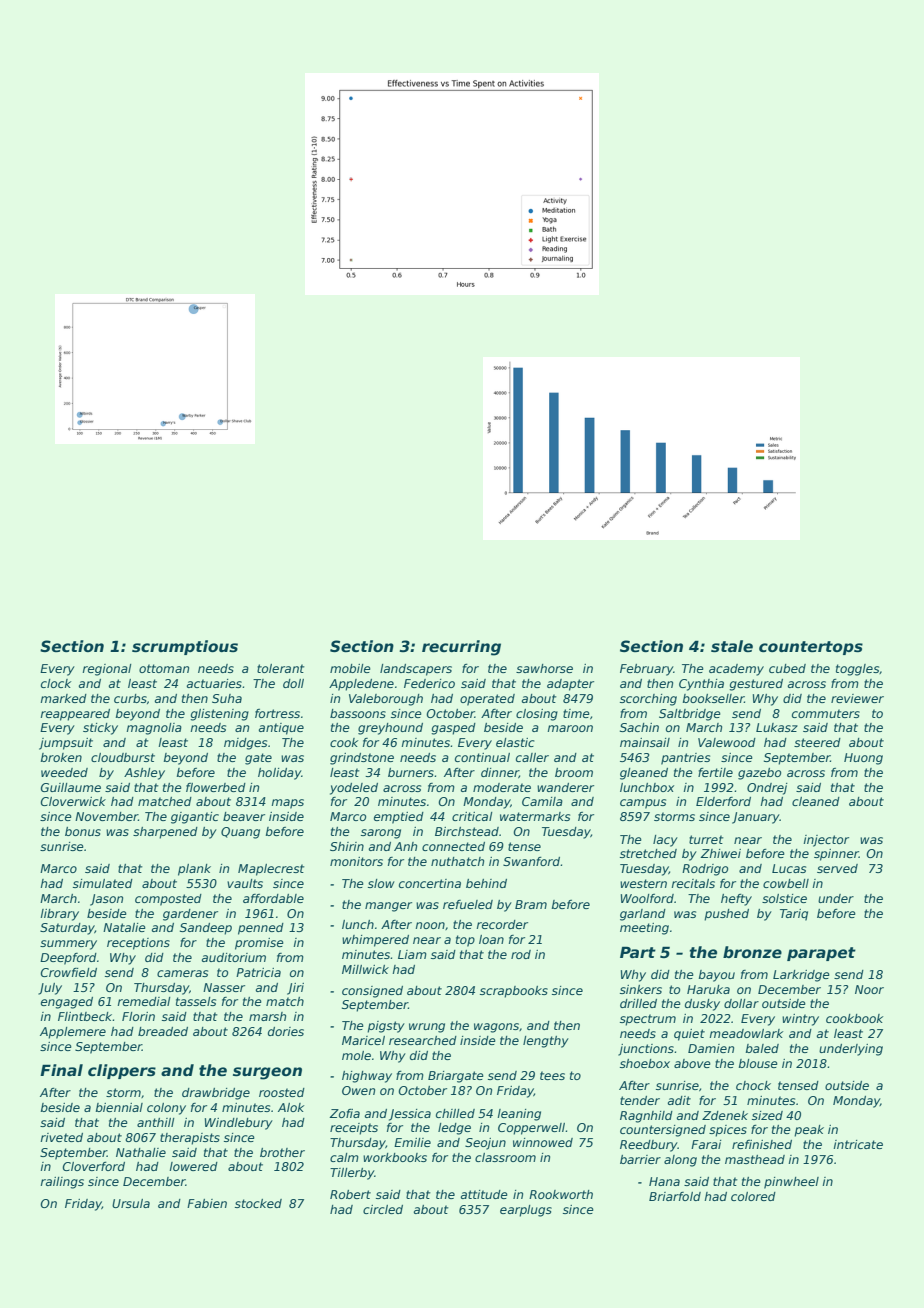  I want to click on curbs, so click(130, 698).
